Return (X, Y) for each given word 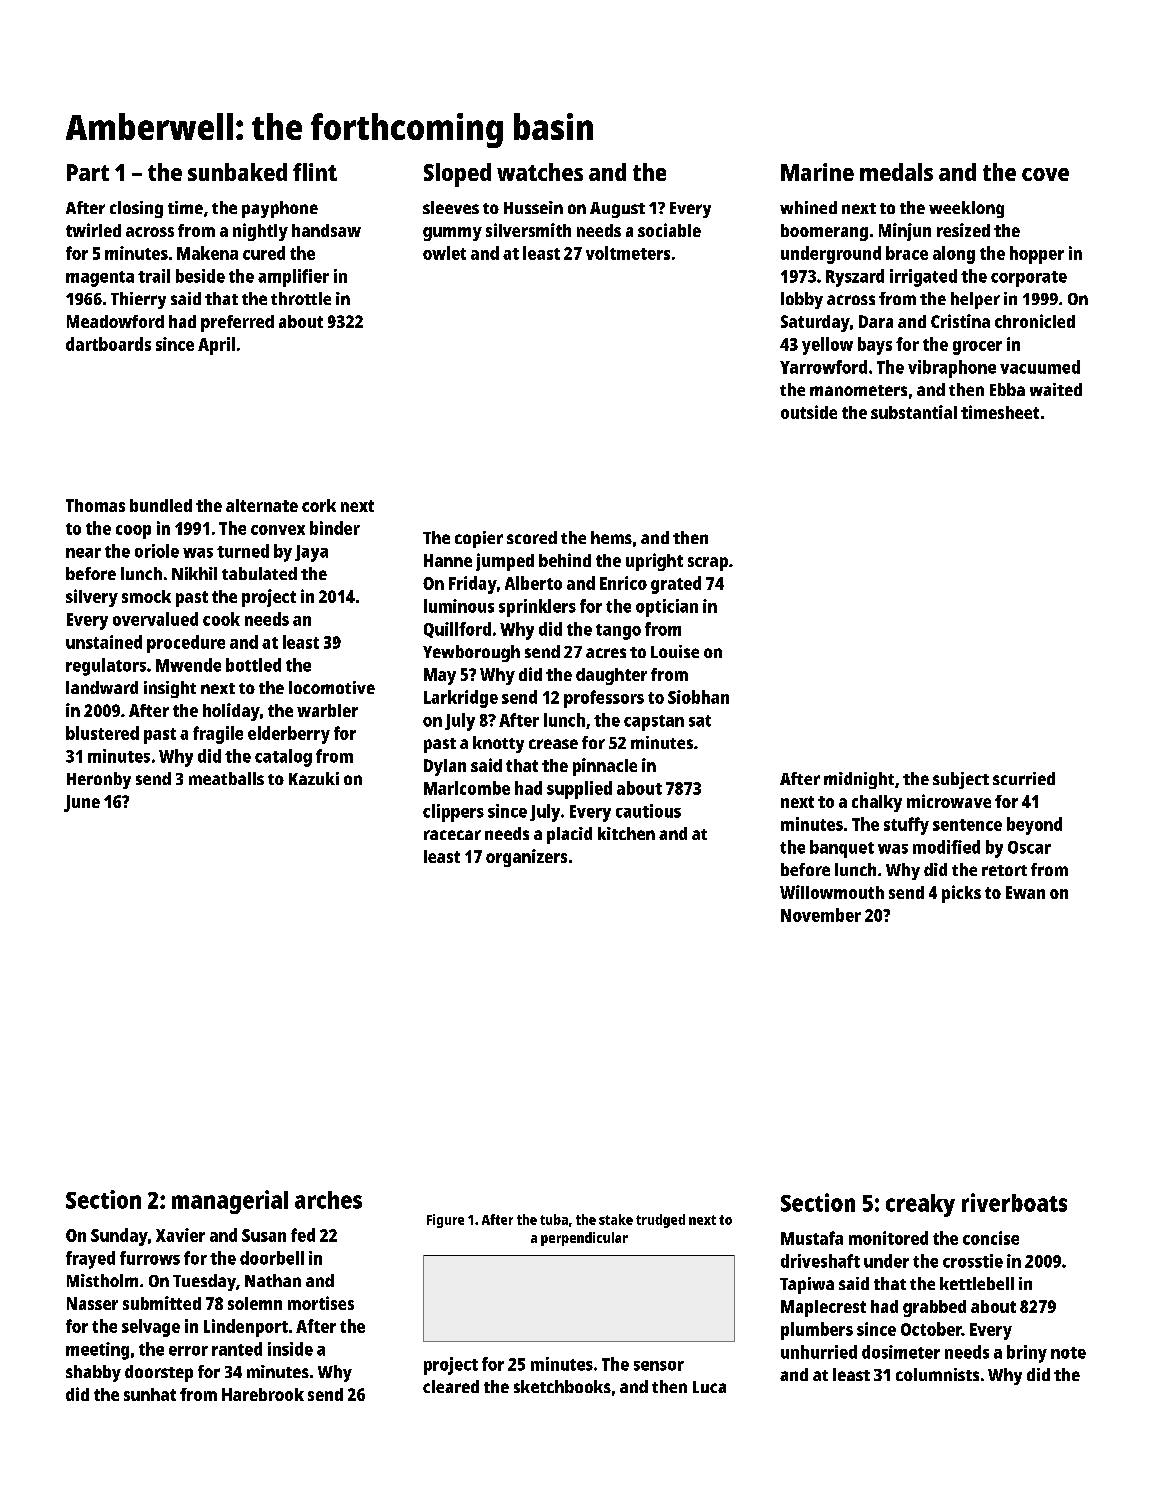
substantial (914, 412)
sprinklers (537, 608)
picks (961, 894)
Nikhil (194, 573)
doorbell (272, 1258)
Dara (876, 321)
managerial (230, 1202)
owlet (444, 253)
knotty (498, 744)
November (821, 915)
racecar (452, 835)
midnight (859, 780)
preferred (237, 323)
